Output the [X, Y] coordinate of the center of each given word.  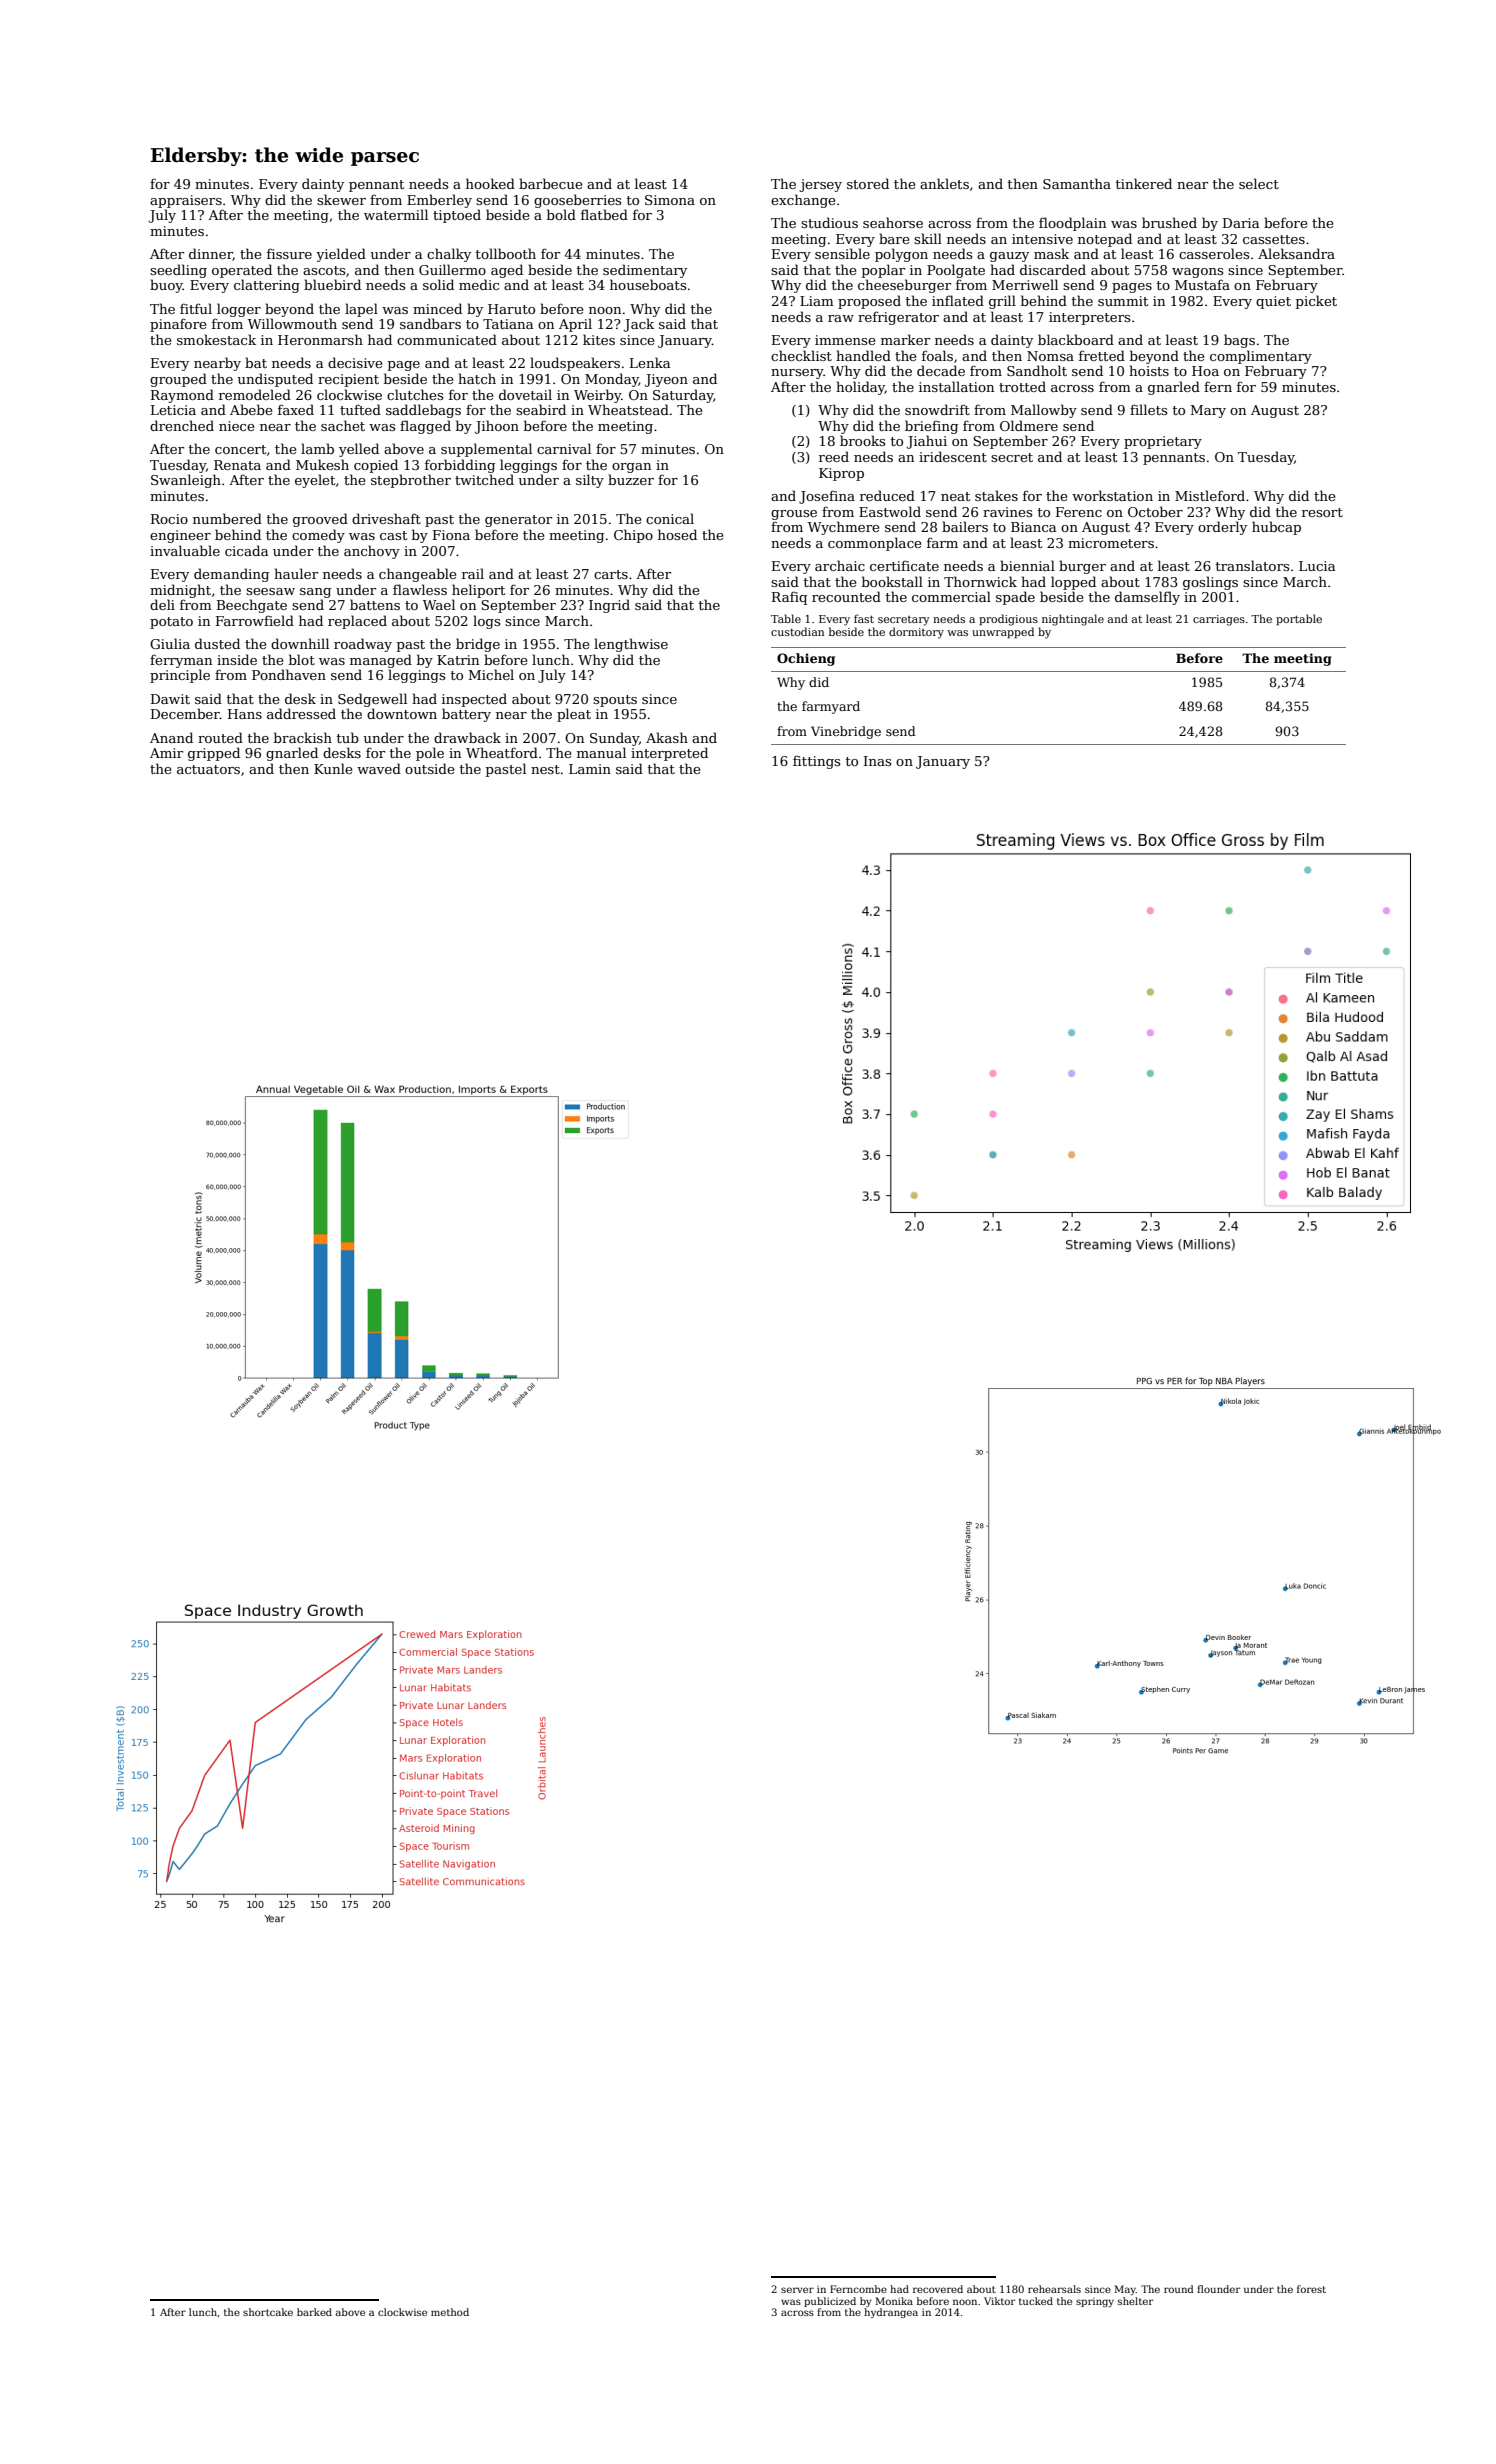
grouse [794, 515]
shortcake [268, 2312]
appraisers [186, 201]
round [1179, 2289]
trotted [1022, 386]
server [797, 2290]
